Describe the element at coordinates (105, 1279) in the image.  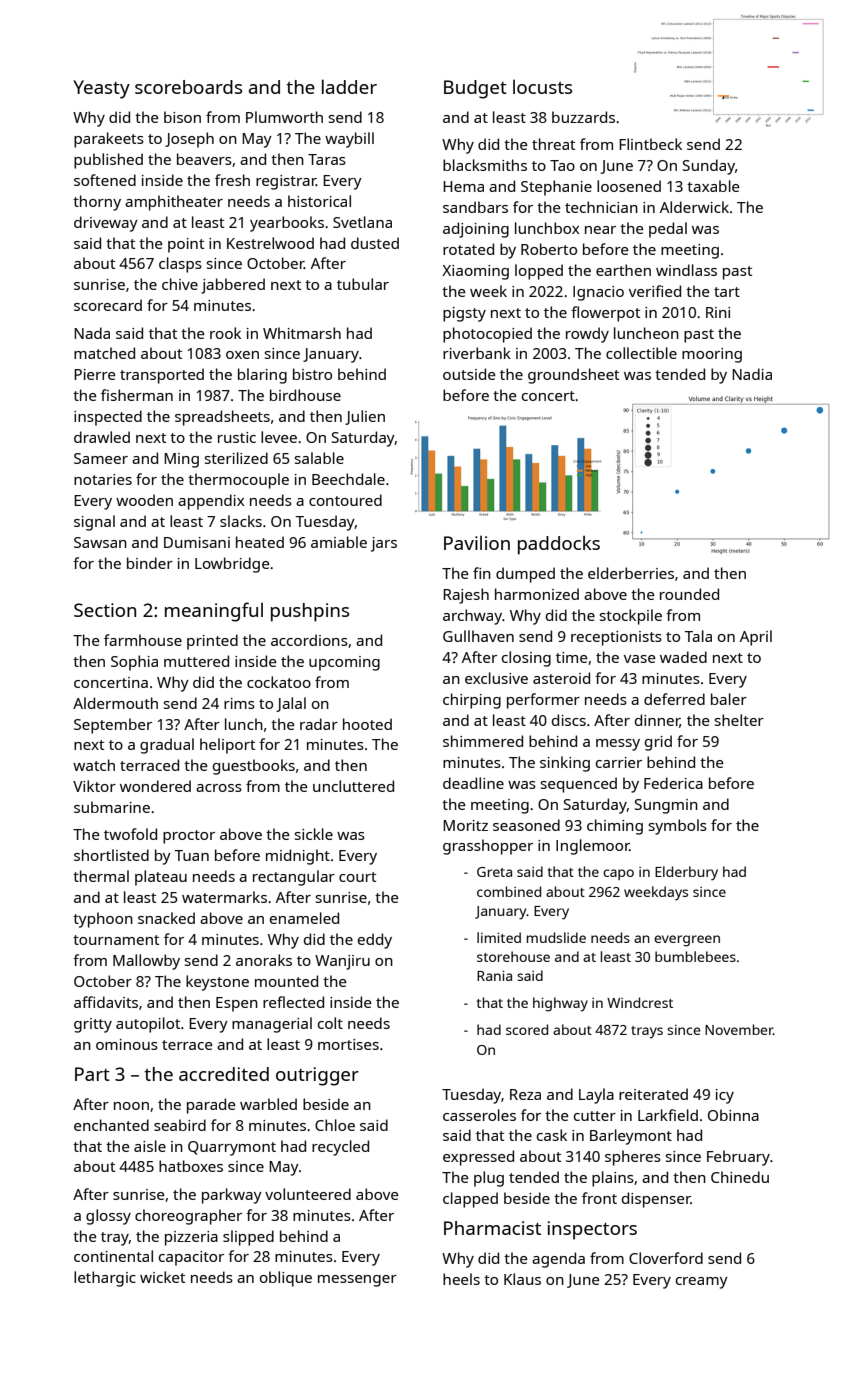
I see `lethargic` at that location.
